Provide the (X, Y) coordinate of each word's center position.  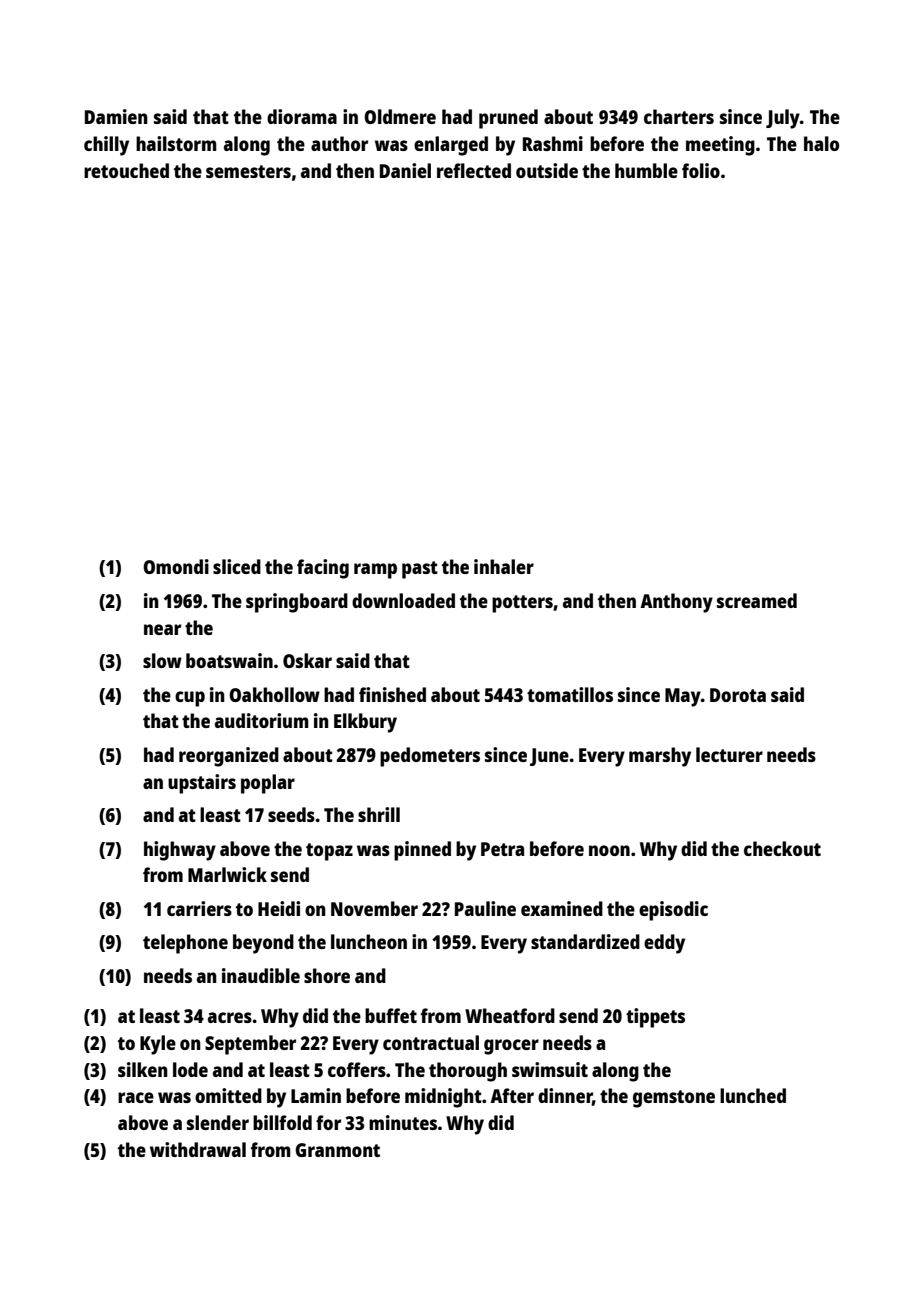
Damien (116, 116)
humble (646, 170)
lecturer (729, 754)
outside (547, 170)
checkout (782, 848)
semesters (248, 171)
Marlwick (227, 874)
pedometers (430, 757)
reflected (474, 170)
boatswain (229, 660)
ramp (375, 571)
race (136, 1097)
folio (701, 170)
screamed (757, 600)
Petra (502, 849)
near (162, 629)
